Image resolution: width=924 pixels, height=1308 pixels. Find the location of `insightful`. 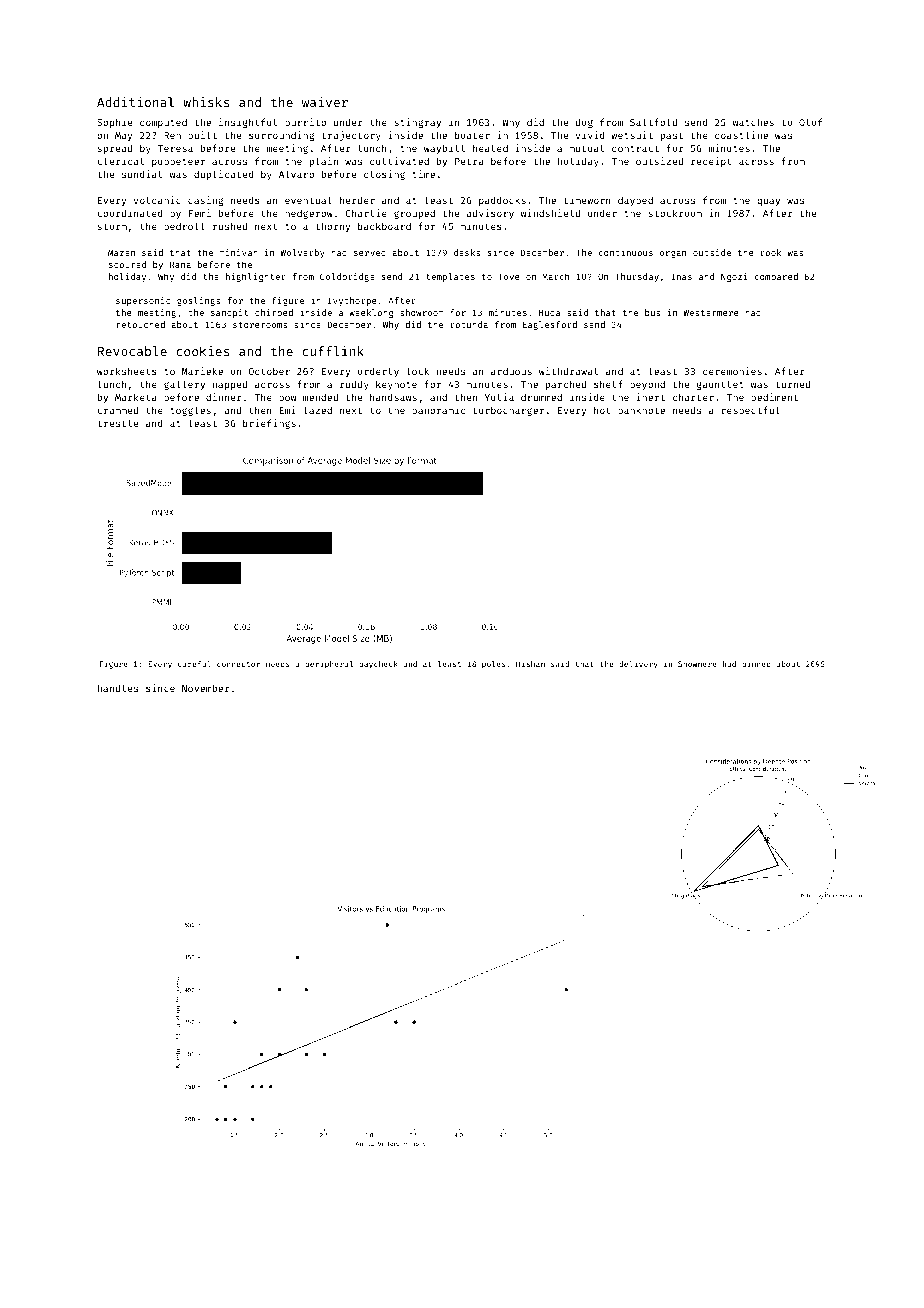

insightful is located at coordinates (248, 123).
